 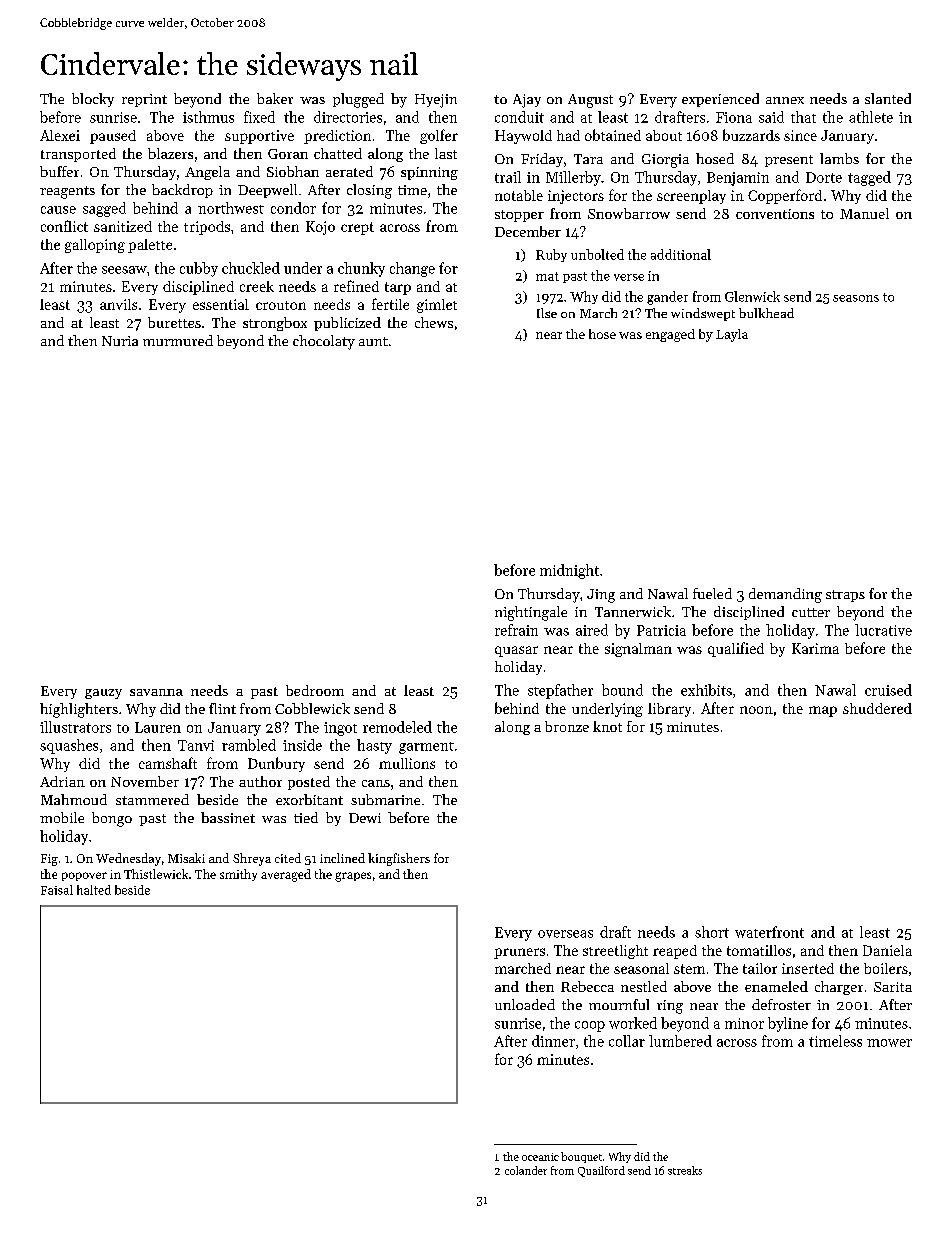 What do you see at coordinates (569, 571) in the page?
I see `midnight` at bounding box center [569, 571].
